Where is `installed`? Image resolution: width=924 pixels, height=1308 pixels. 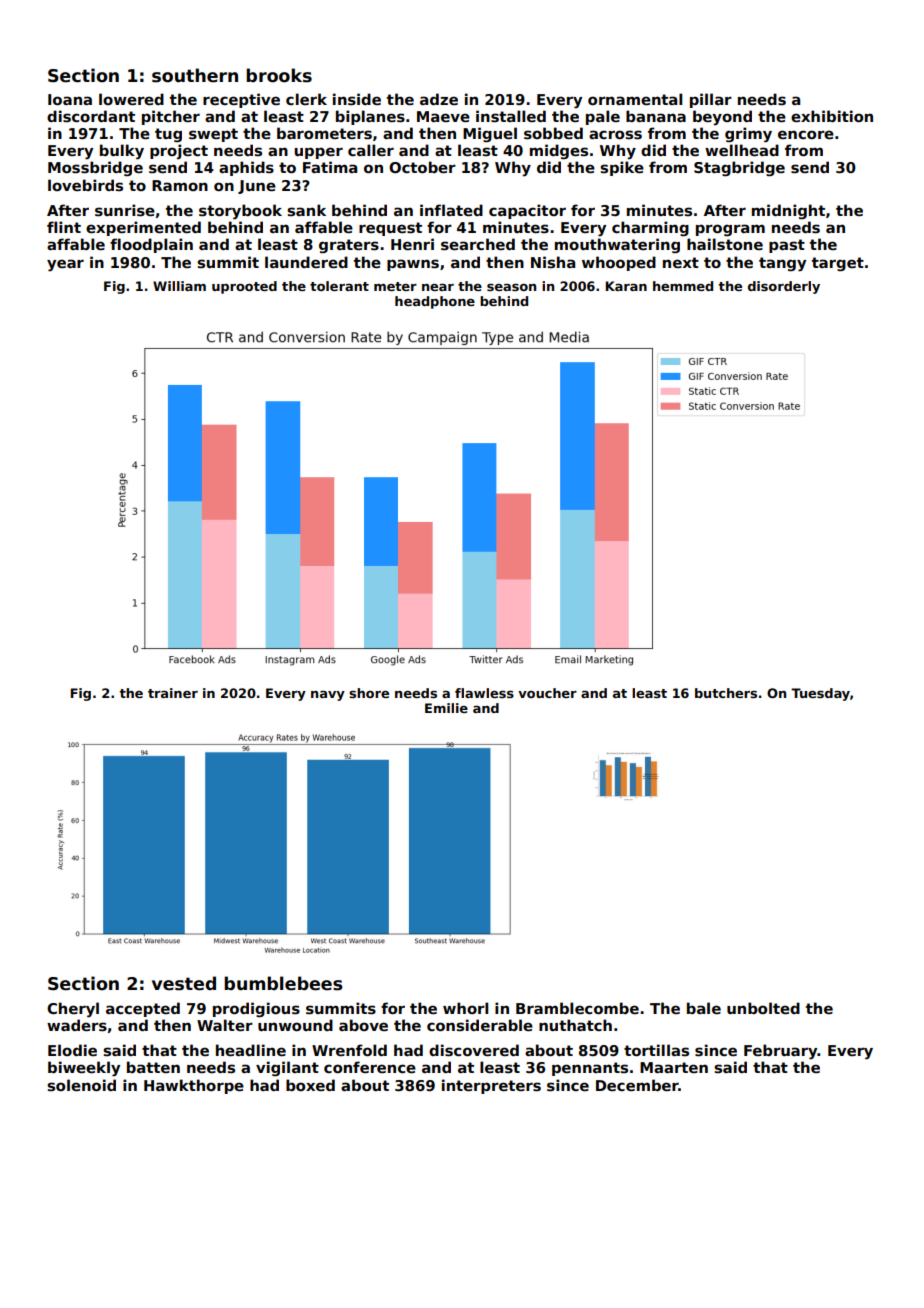
installed is located at coordinates (511, 116).
